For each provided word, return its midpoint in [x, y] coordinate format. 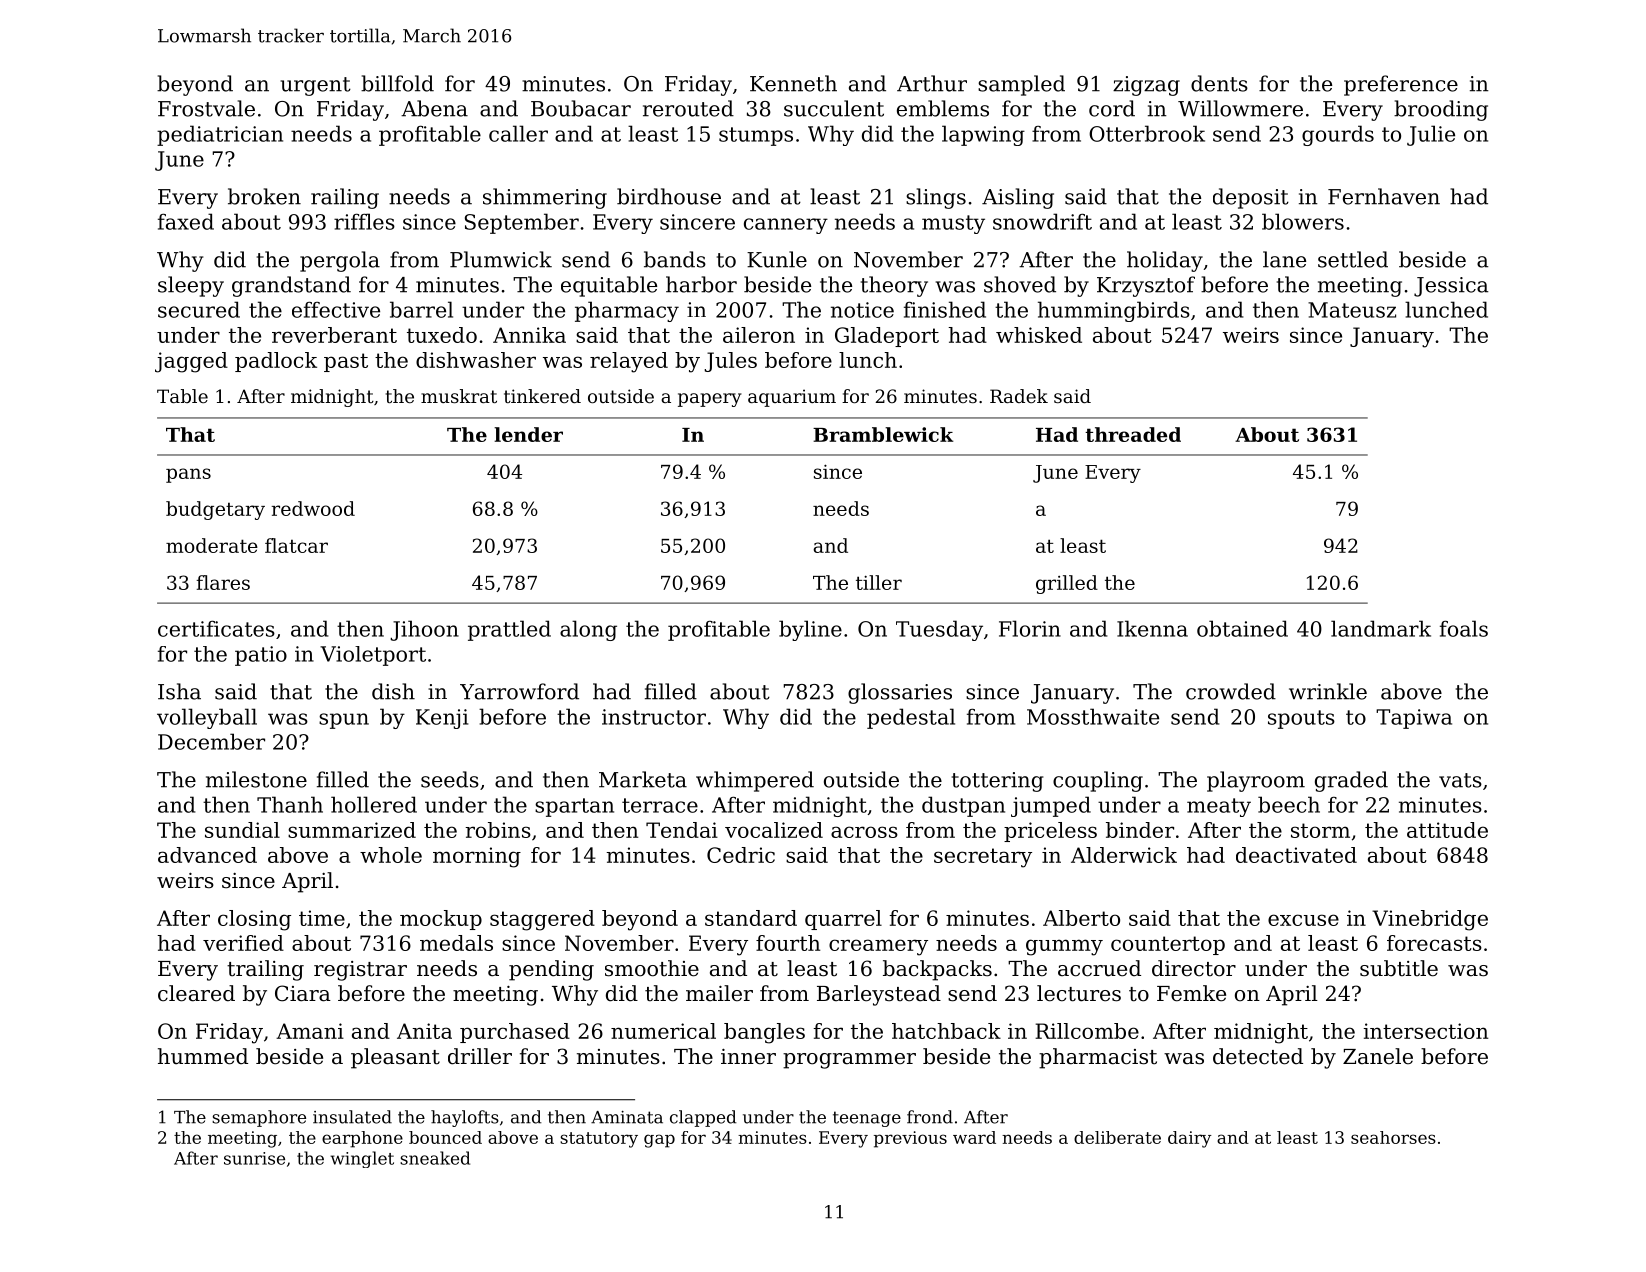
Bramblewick [883, 434]
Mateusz [1352, 310]
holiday [1165, 261]
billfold [397, 83]
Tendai [682, 830]
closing [254, 920]
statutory [599, 1140]
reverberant [334, 335]
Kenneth [793, 83]
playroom [1256, 781]
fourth [788, 943]
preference [1401, 85]
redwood [313, 508]
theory [894, 286]
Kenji [442, 719]
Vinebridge [1430, 920]
